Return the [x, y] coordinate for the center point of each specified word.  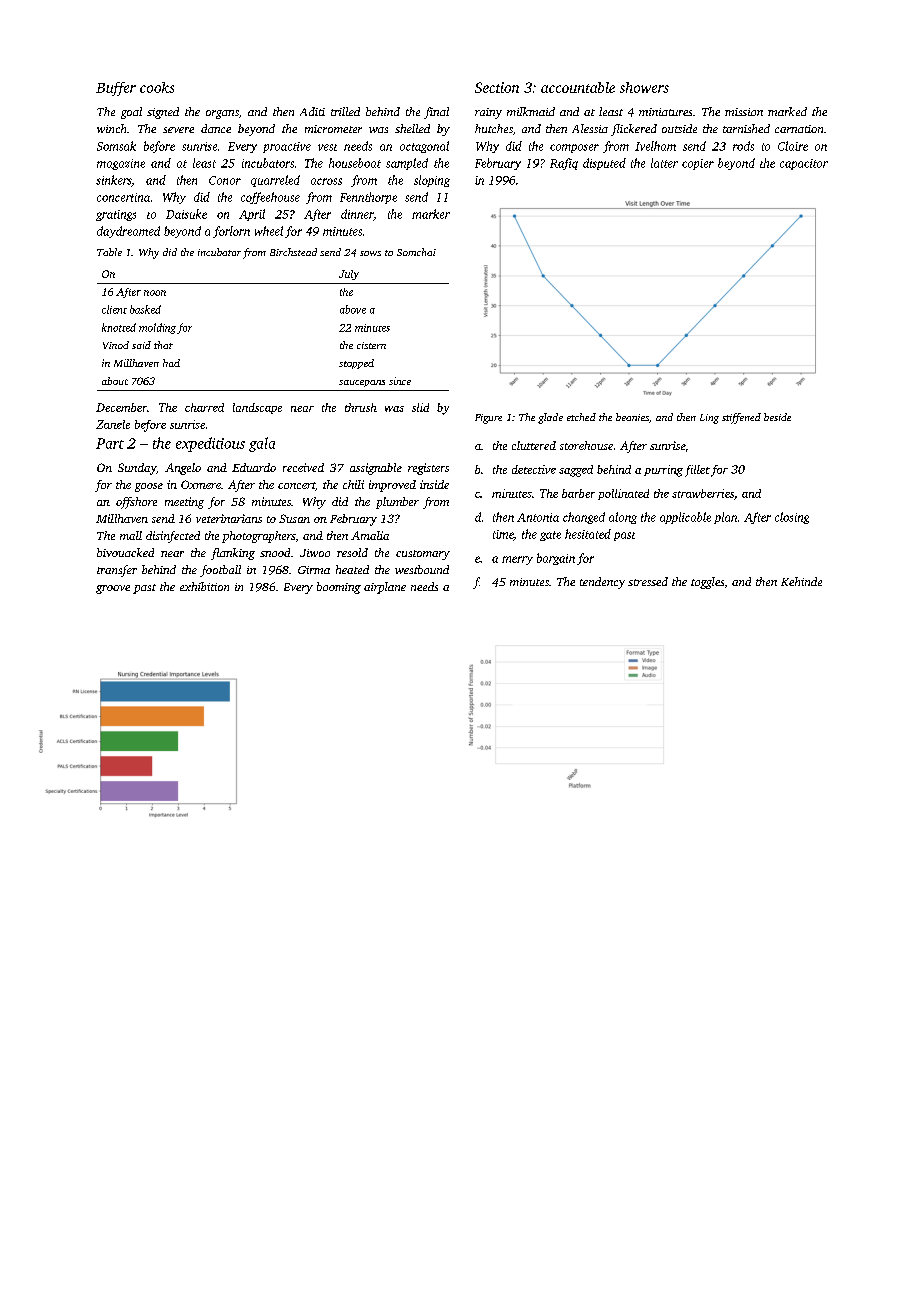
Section [497, 87]
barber [578, 493]
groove [113, 589]
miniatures [665, 112]
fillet [697, 471]
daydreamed [128, 232]
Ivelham [655, 146]
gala [262, 444]
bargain [556, 559]
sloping [432, 181]
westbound [422, 569]
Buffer [116, 89]
